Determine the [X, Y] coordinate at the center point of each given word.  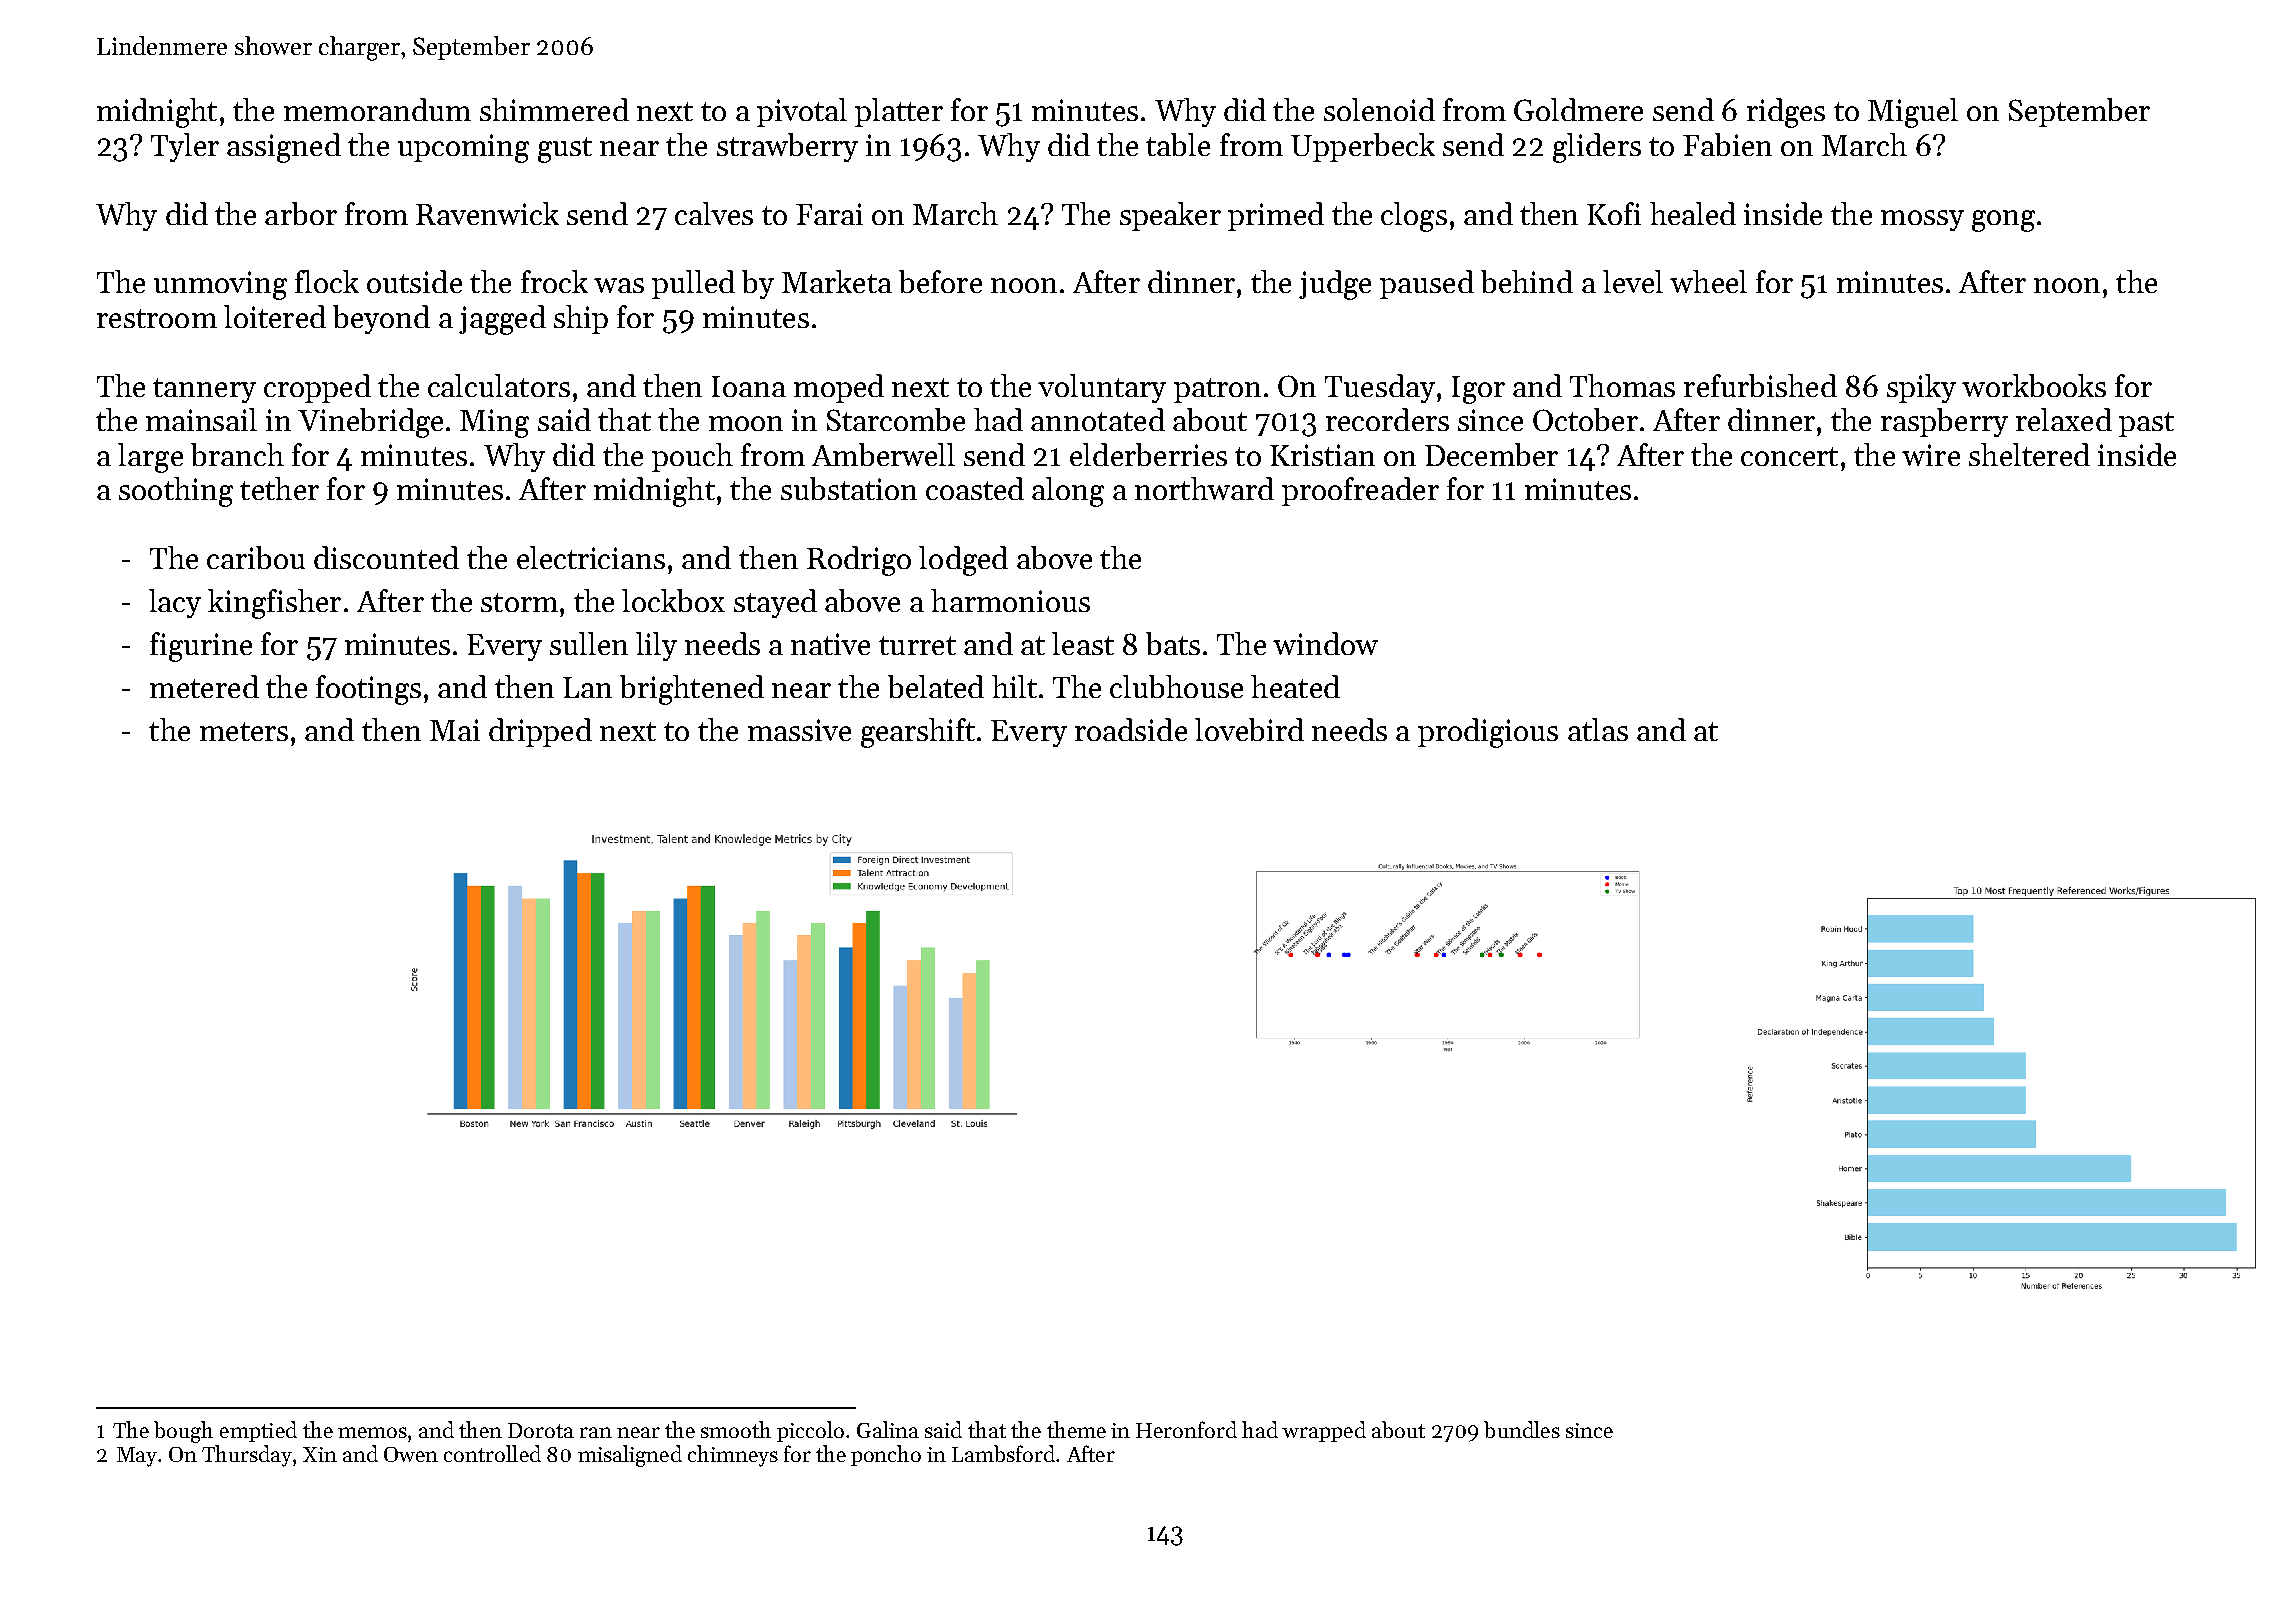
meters [244, 731]
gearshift [918, 733]
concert [1789, 456]
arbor [301, 213]
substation [849, 488]
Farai [829, 214]
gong [2003, 221]
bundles [1522, 1429]
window [1325, 643]
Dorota [541, 1430]
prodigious [1488, 733]
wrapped [1324, 1431]
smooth [736, 1429]
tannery [204, 390]
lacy [175, 603]
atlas [1598, 729]
